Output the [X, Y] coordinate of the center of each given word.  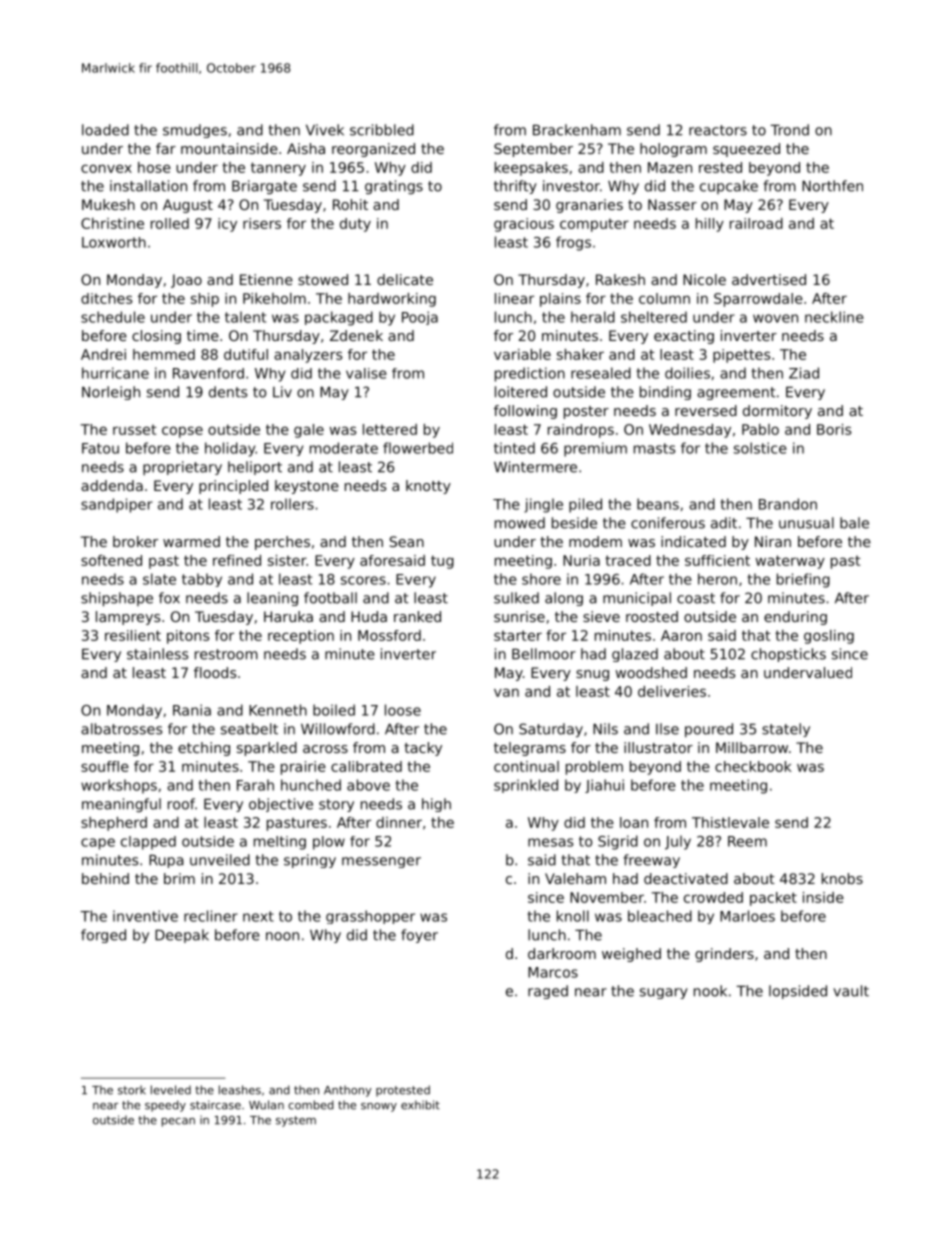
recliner [211, 916]
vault [851, 991]
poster [586, 412]
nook [710, 991]
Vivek [325, 130]
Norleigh [111, 393]
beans [658, 504]
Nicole [704, 279]
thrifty [515, 187]
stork [132, 1090]
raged [548, 992]
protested [403, 1091]
